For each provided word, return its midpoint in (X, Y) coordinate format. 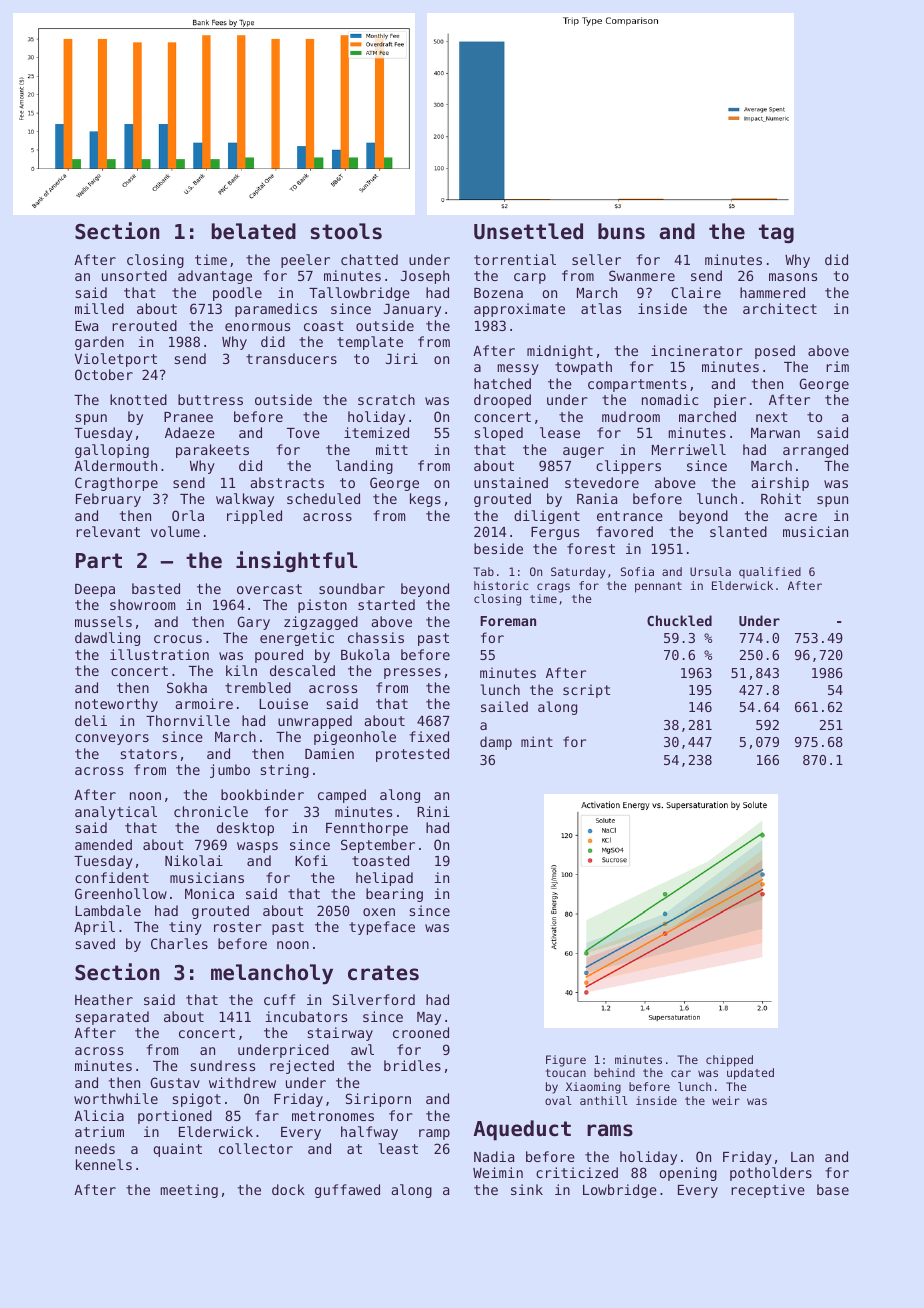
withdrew (242, 1082)
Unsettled (528, 231)
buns (621, 231)
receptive (768, 1191)
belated (253, 231)
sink (527, 1189)
